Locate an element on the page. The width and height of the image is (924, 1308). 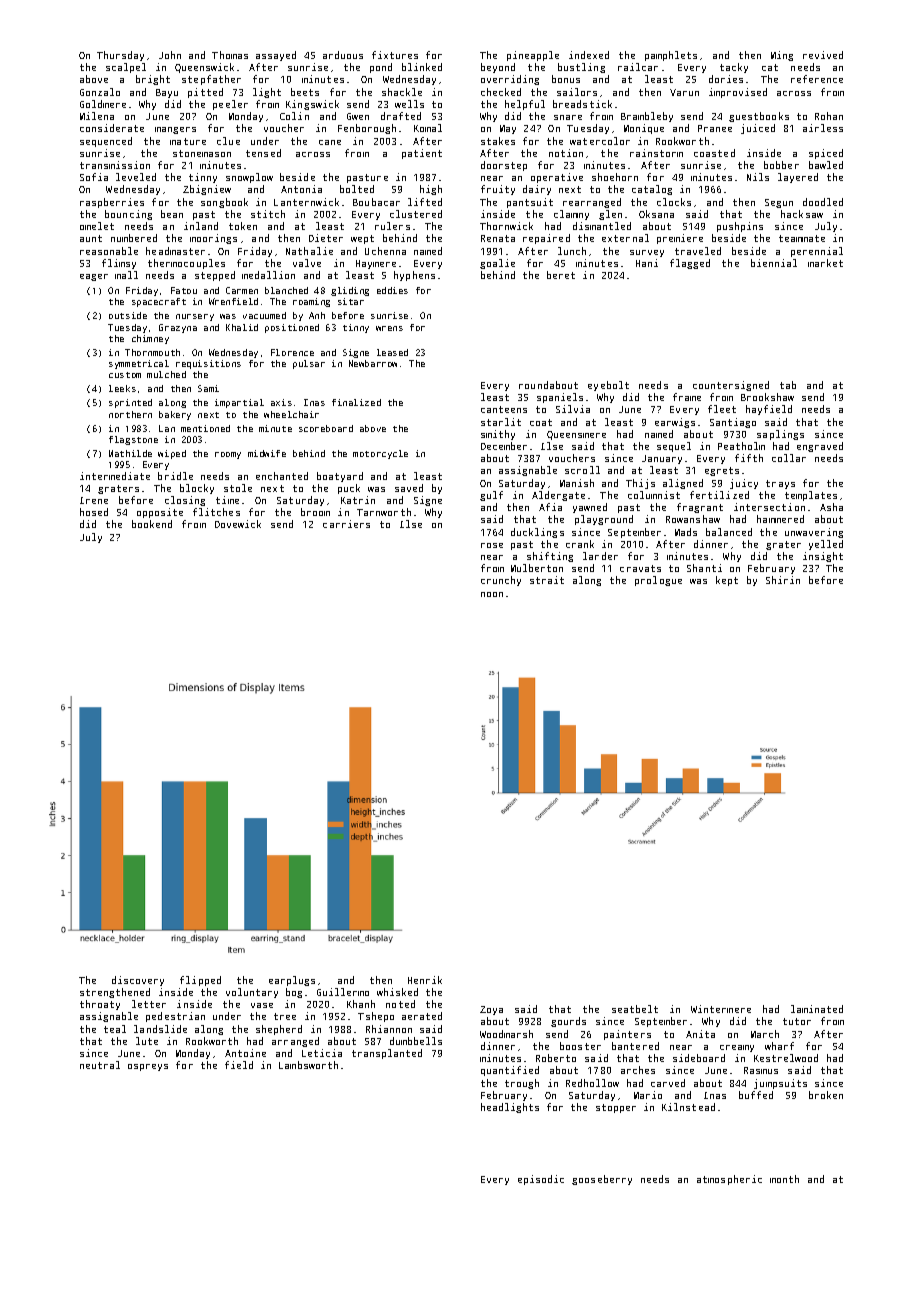
checked is located at coordinates (501, 92).
